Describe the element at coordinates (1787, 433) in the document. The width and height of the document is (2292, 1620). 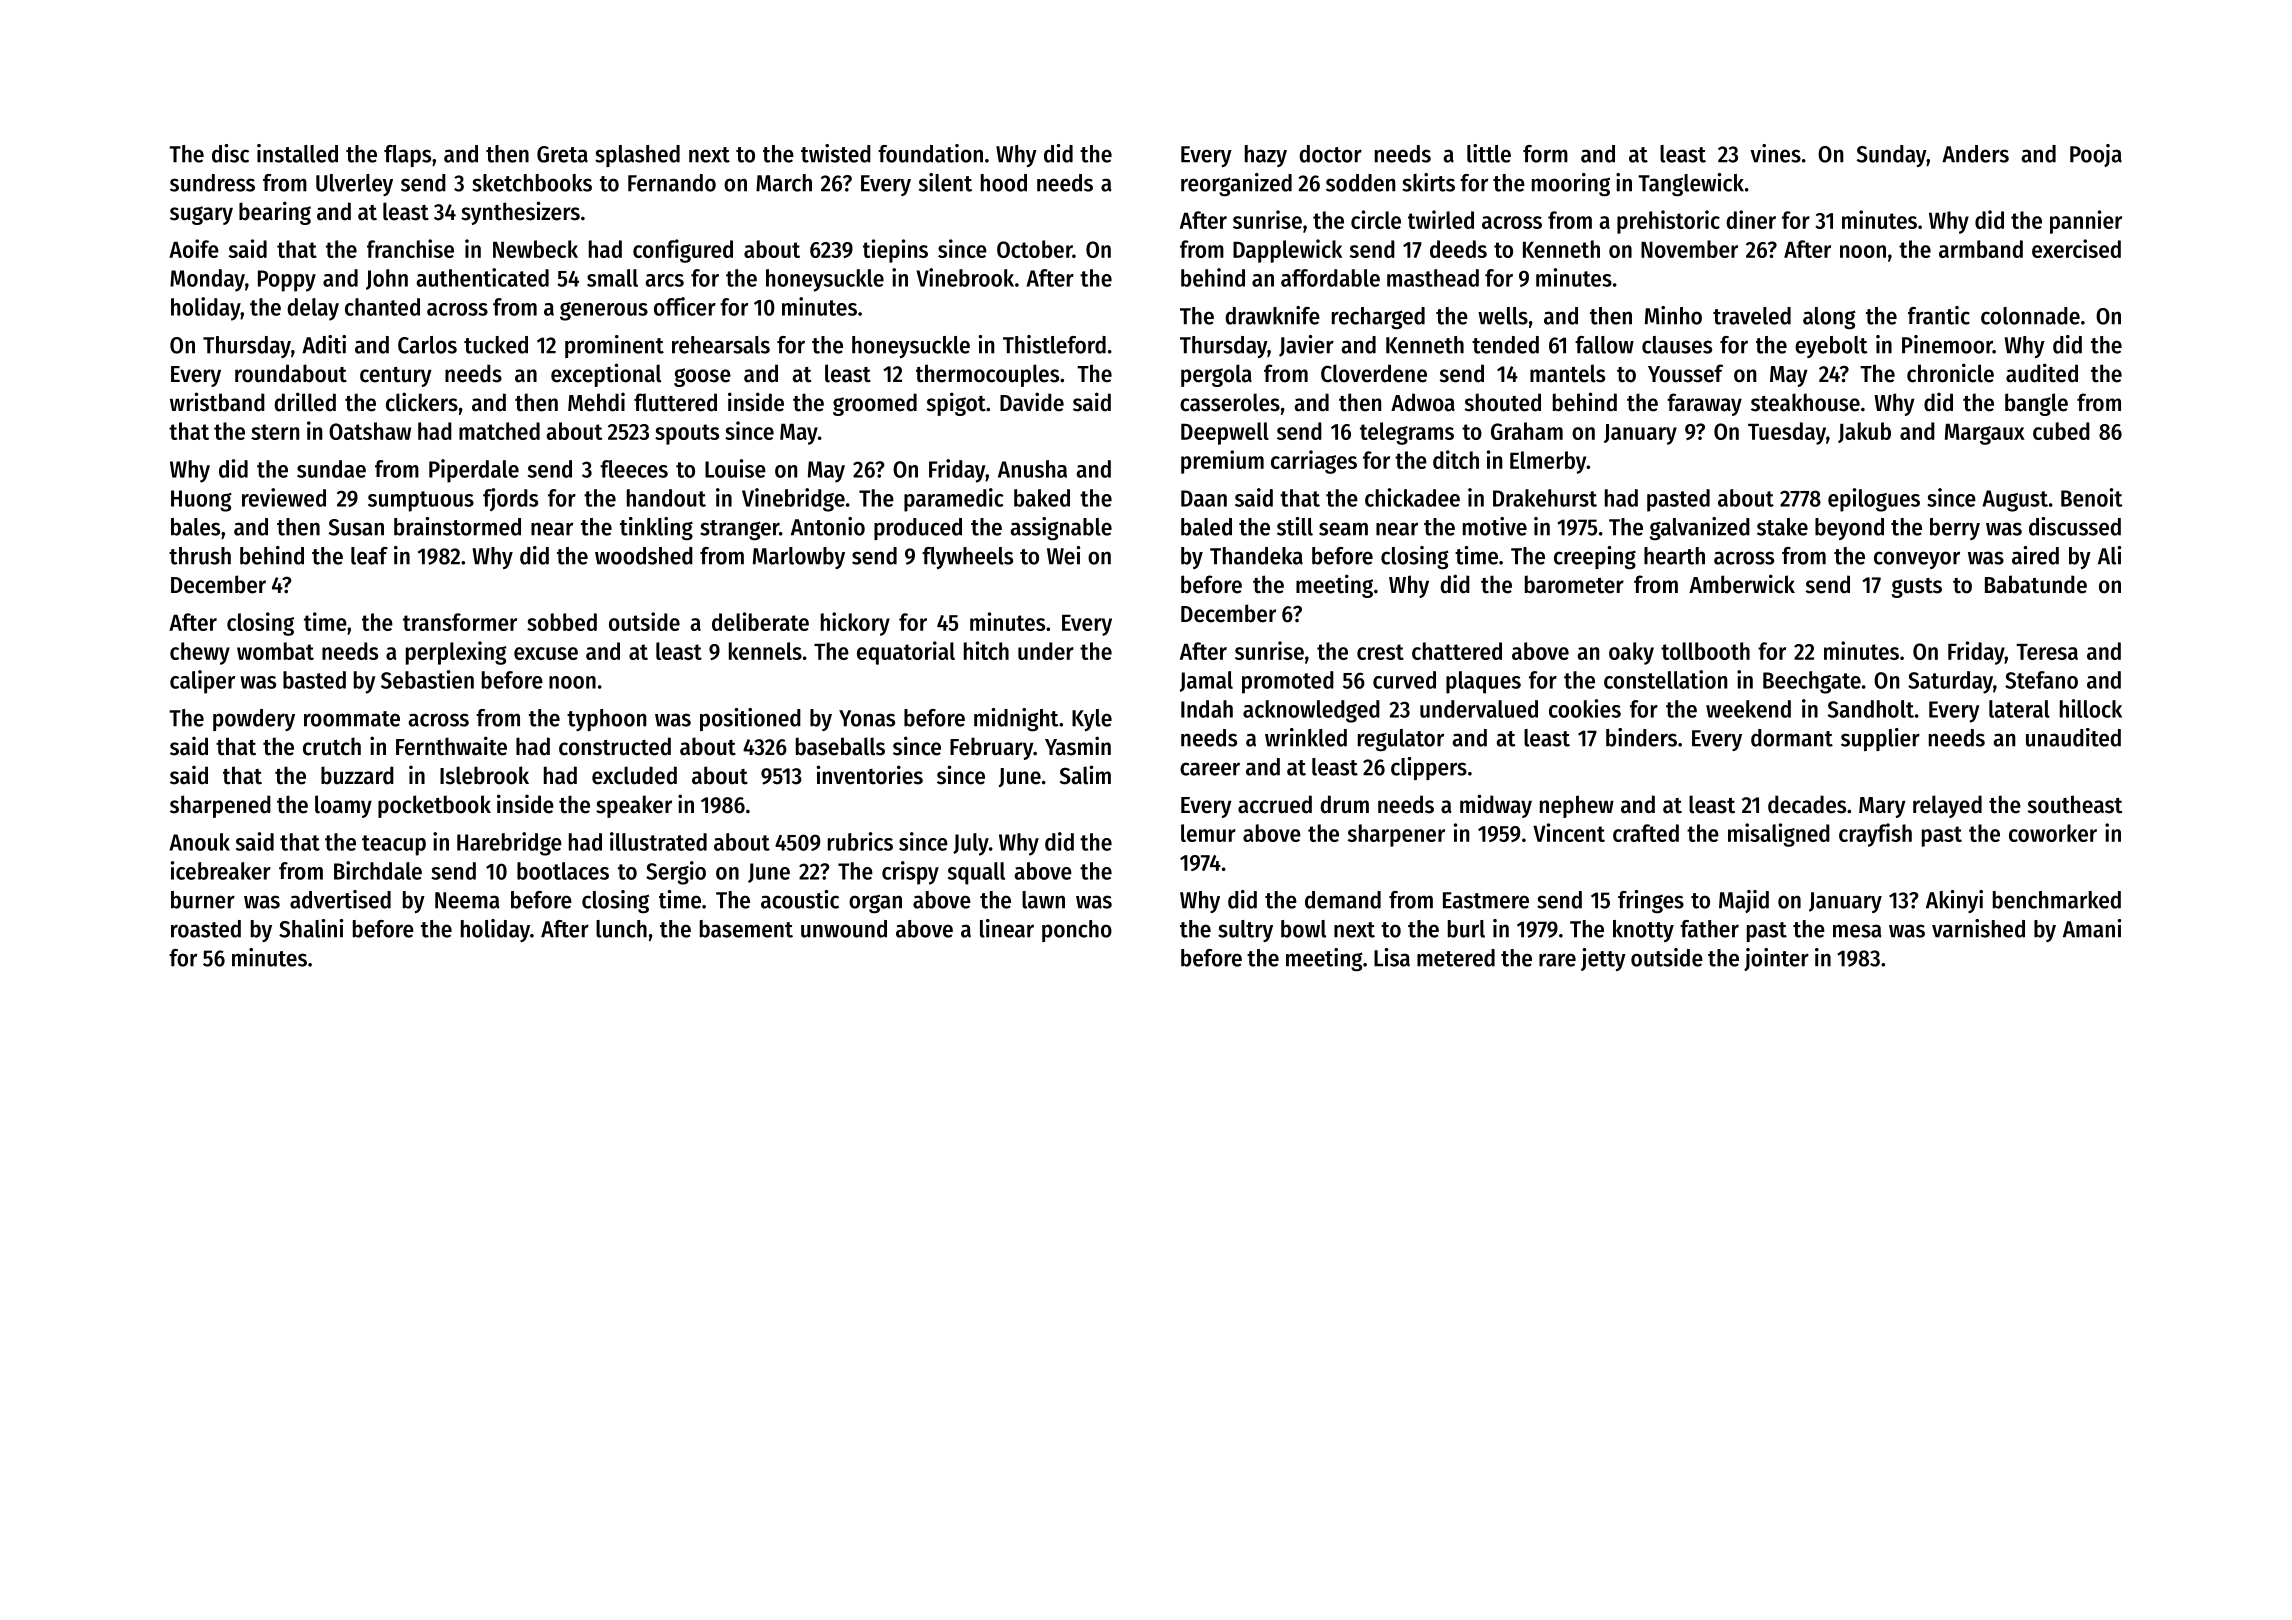
I see `Tuesday` at that location.
